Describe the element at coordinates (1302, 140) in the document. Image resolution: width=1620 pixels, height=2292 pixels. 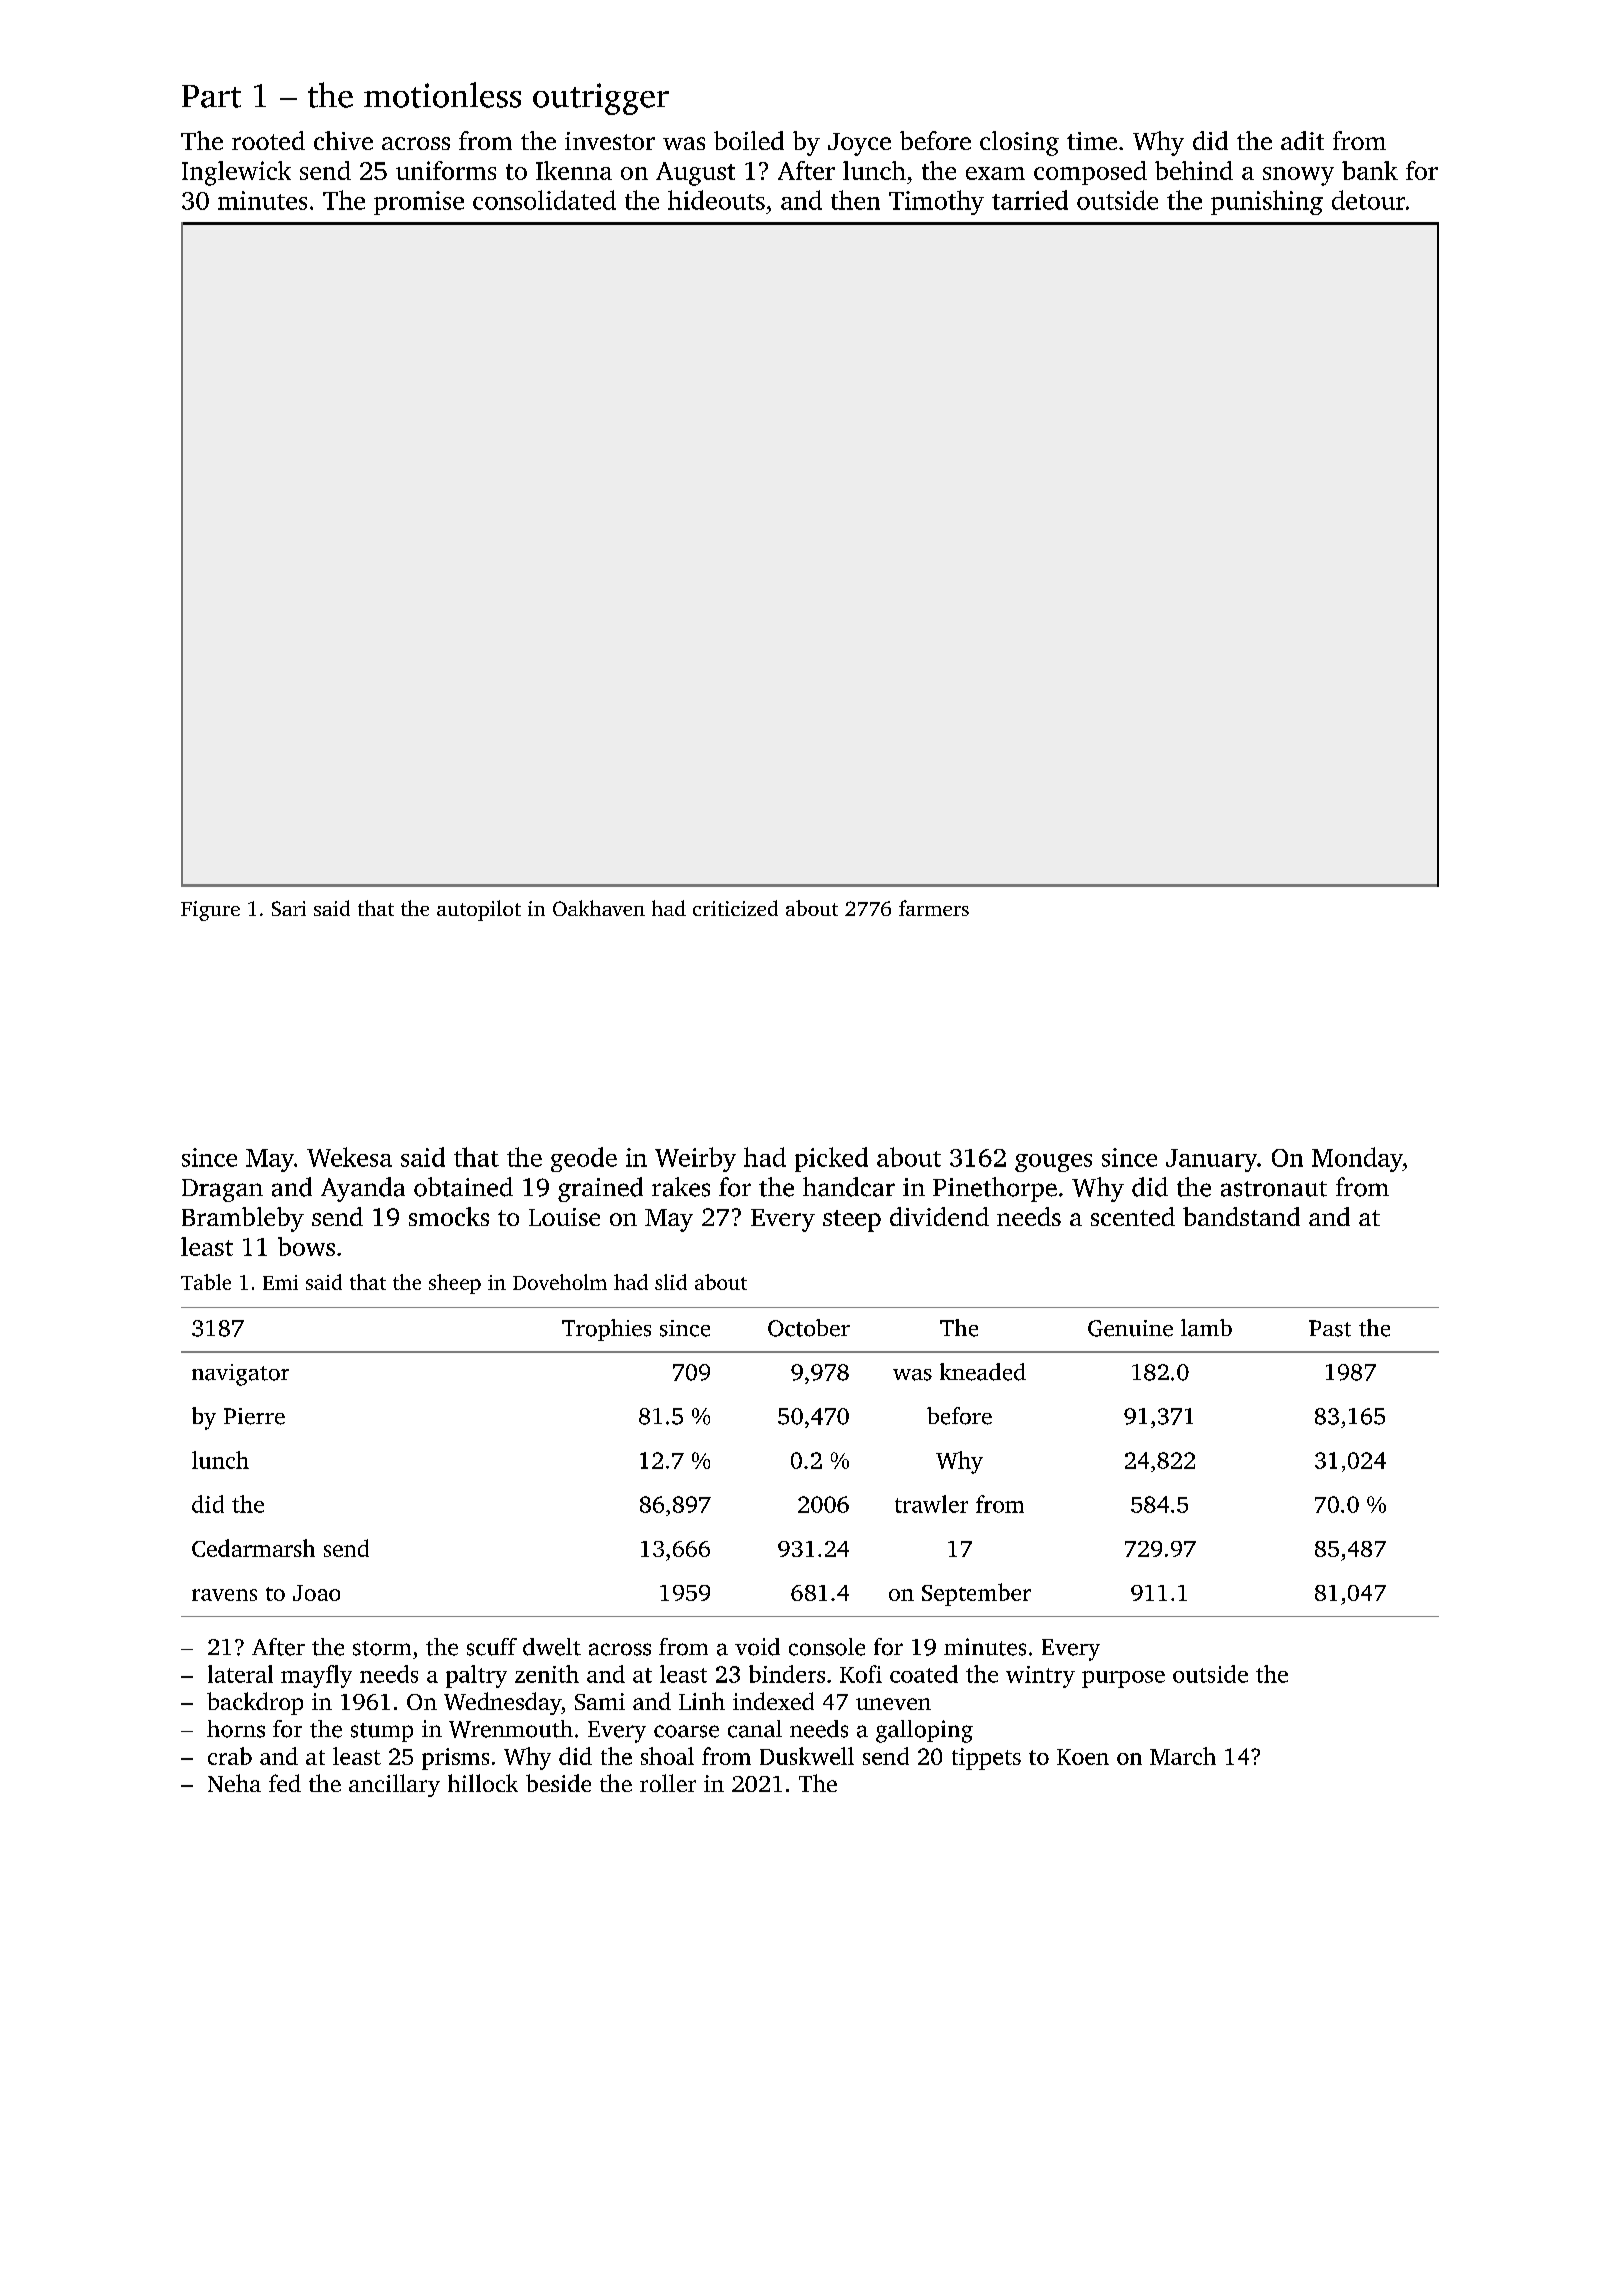
I see `adit` at that location.
